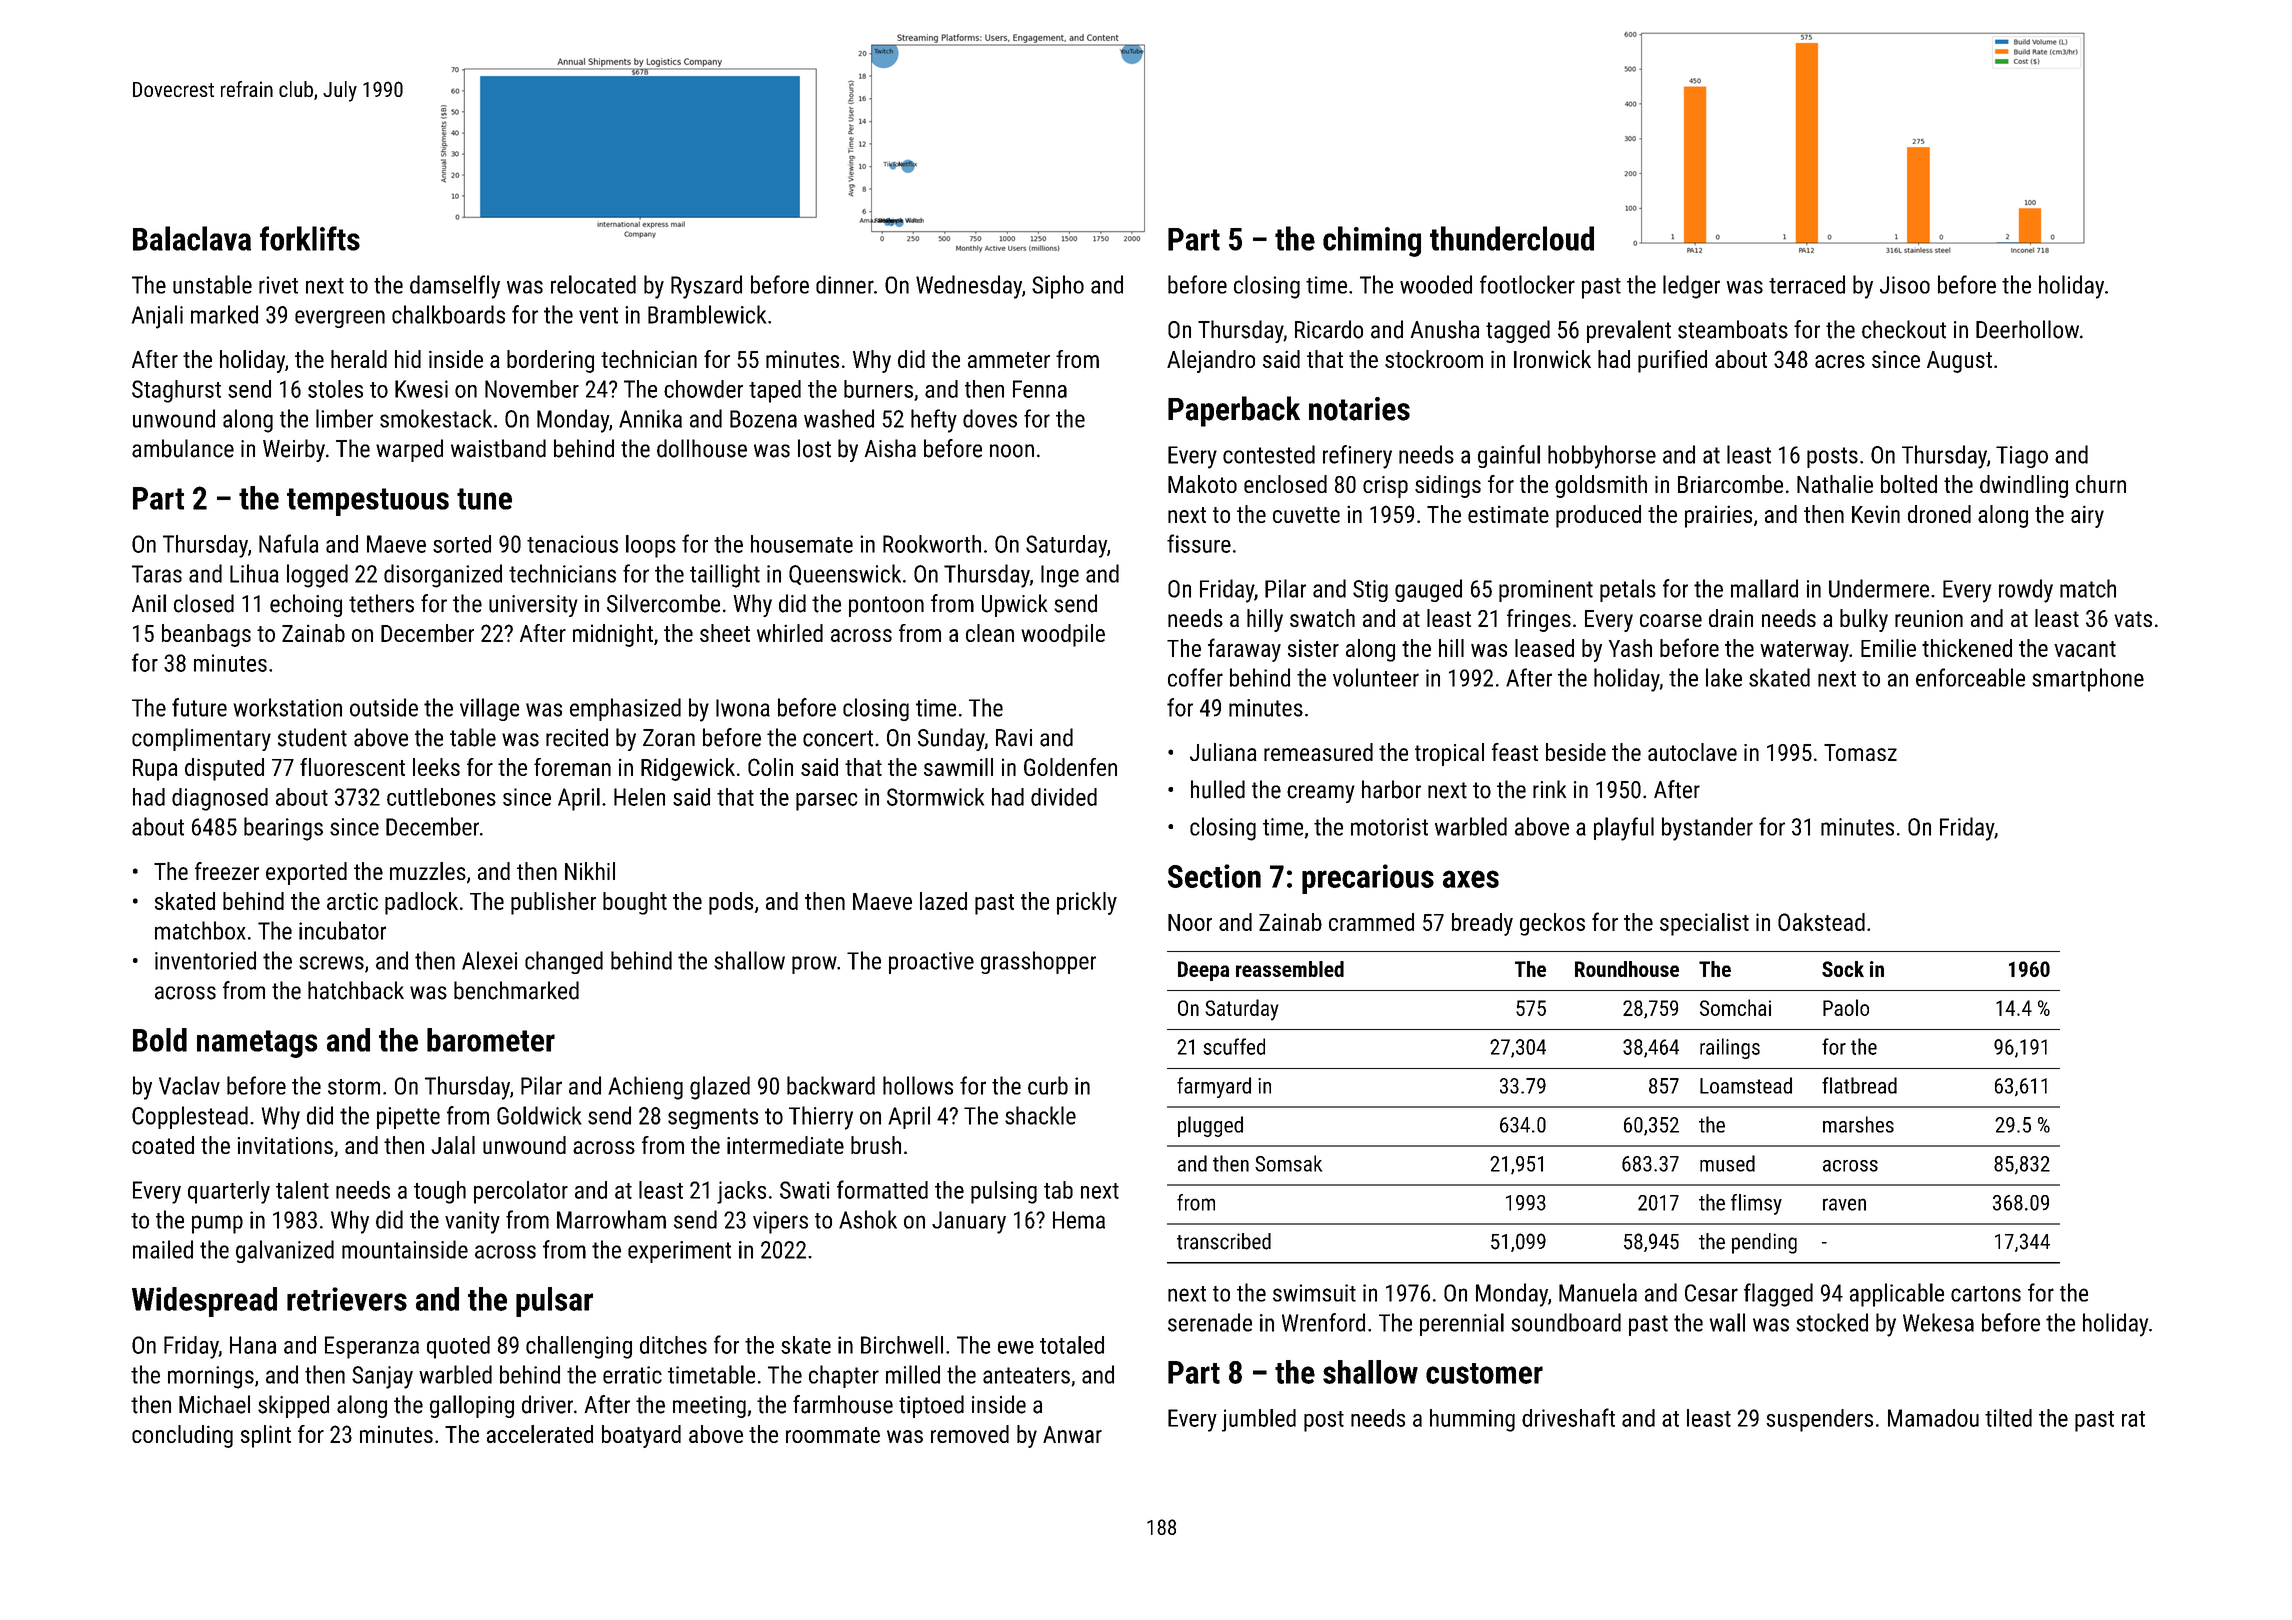 The width and height of the screenshot is (2292, 1620). What do you see at coordinates (1063, 635) in the screenshot?
I see `woodpile` at bounding box center [1063, 635].
